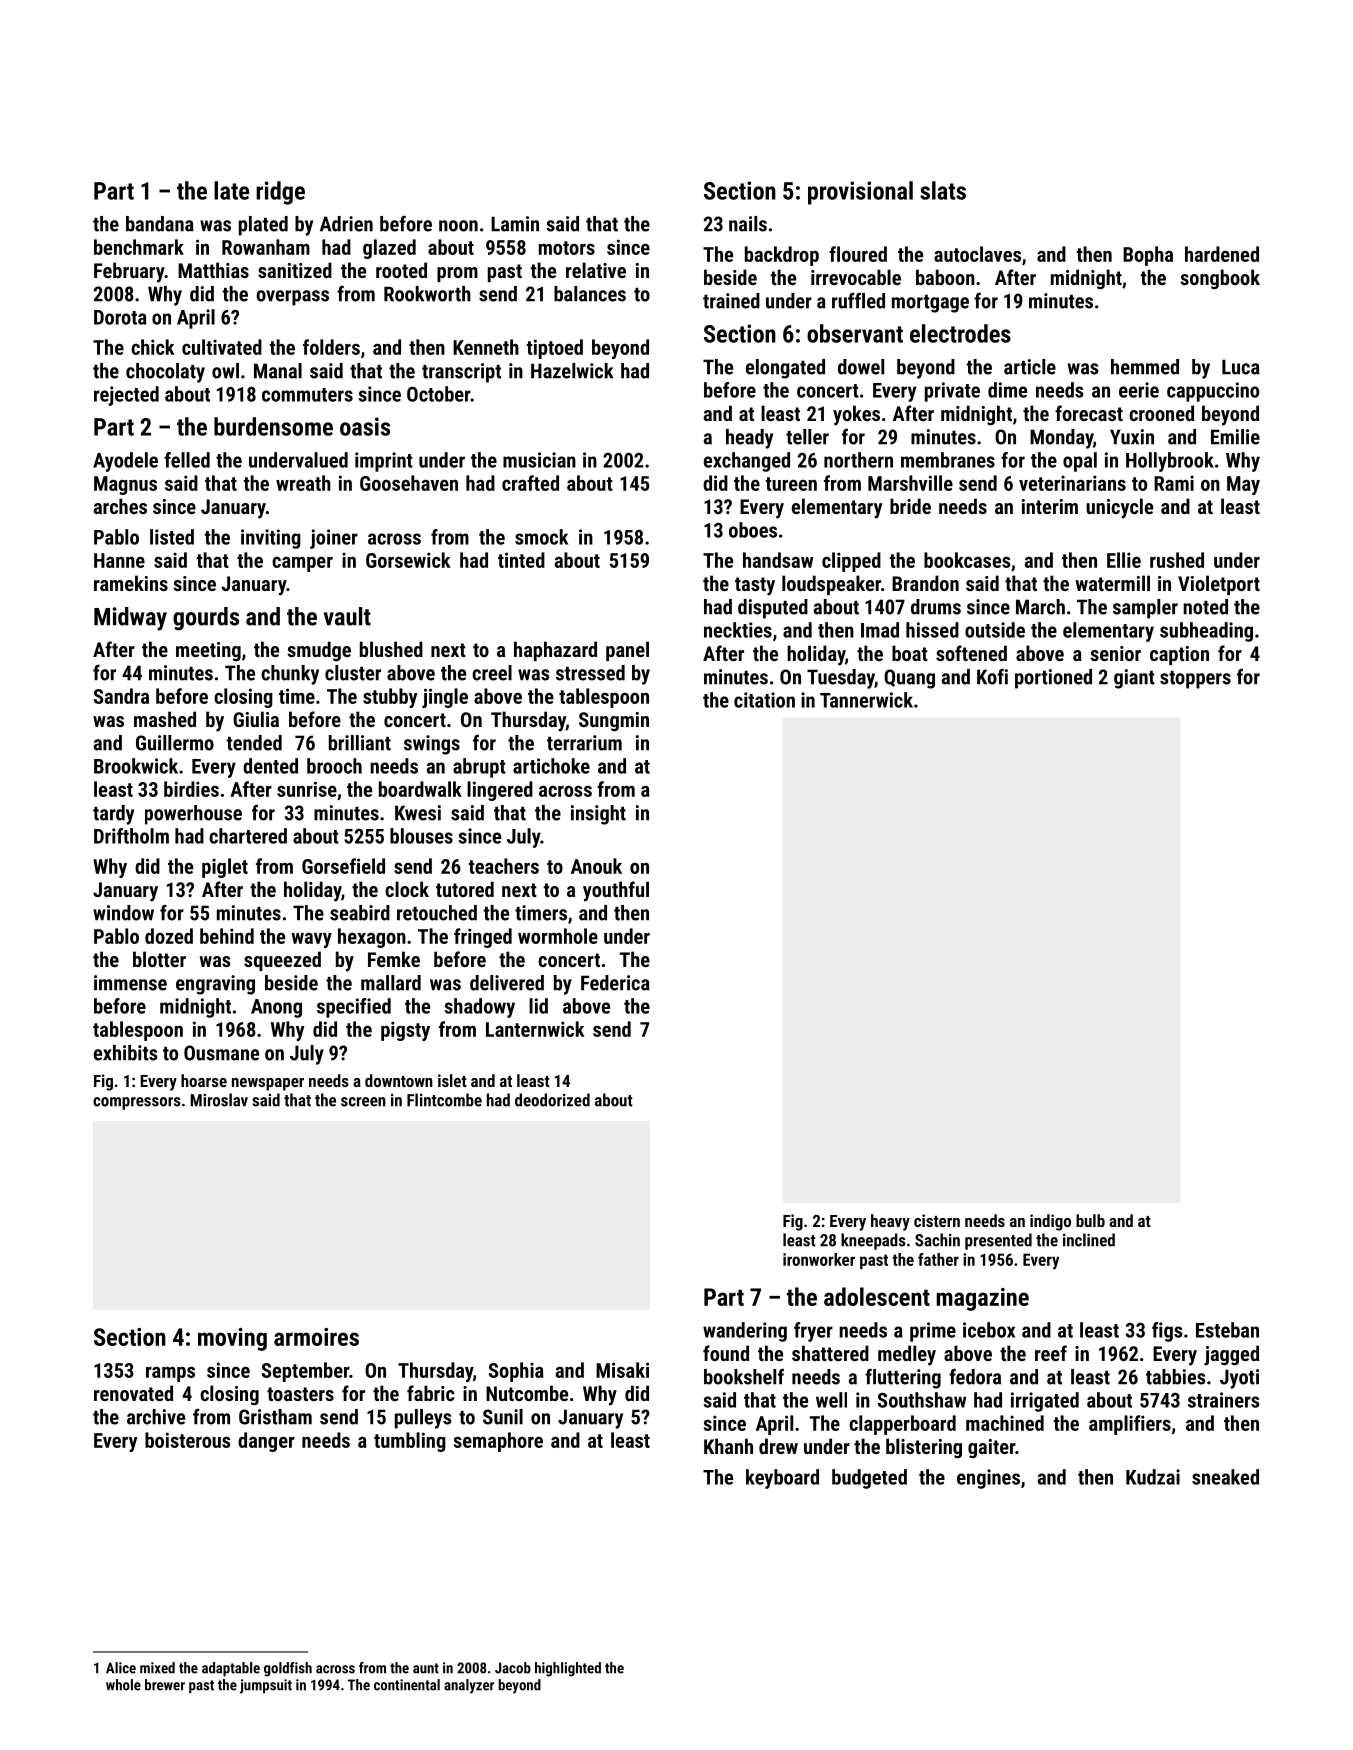 This screenshot has width=1353, height=1750. Describe the element at coordinates (1222, 254) in the screenshot. I see `hardened` at that location.
